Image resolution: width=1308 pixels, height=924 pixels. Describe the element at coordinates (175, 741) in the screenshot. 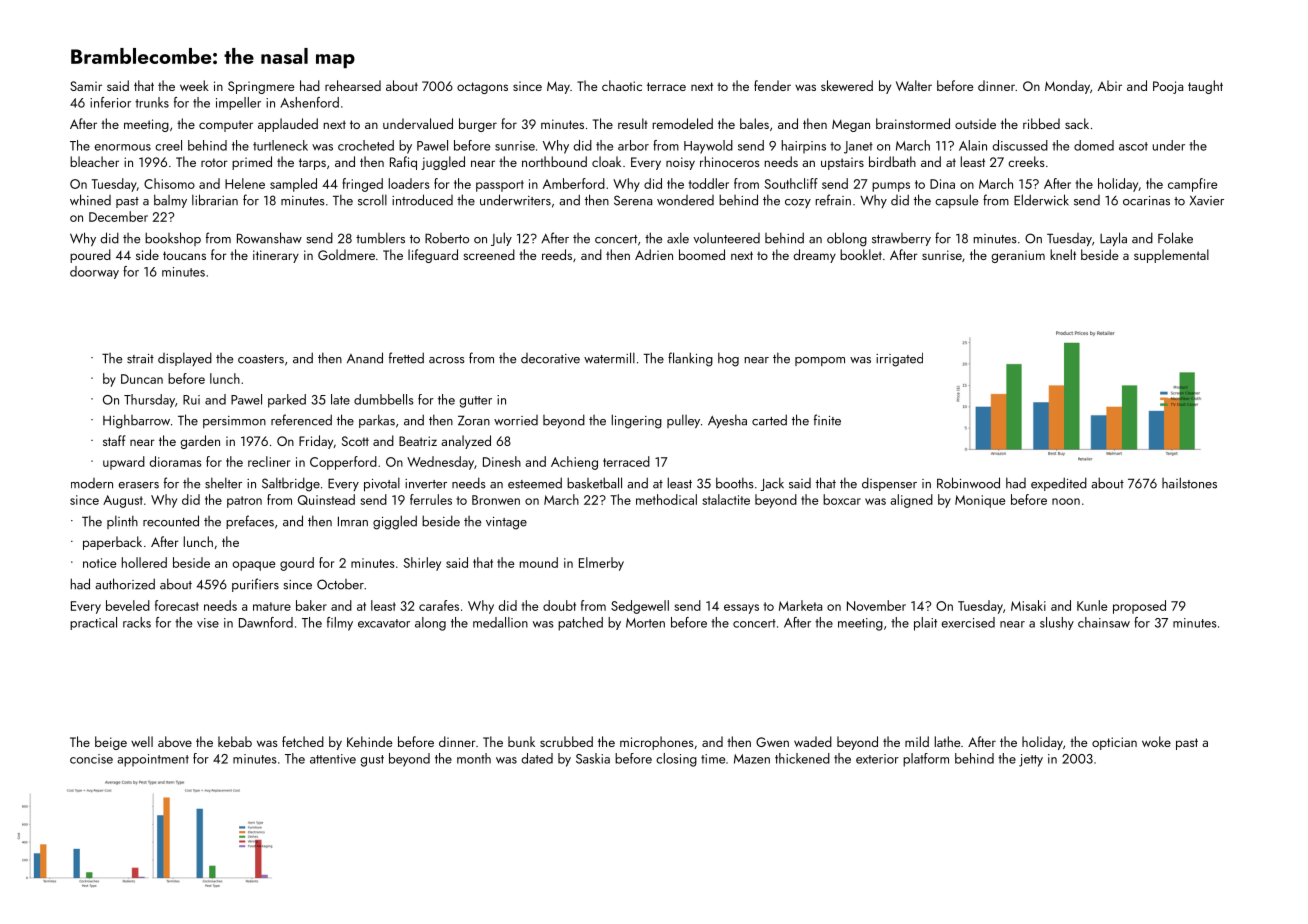

I see `above` at that location.
